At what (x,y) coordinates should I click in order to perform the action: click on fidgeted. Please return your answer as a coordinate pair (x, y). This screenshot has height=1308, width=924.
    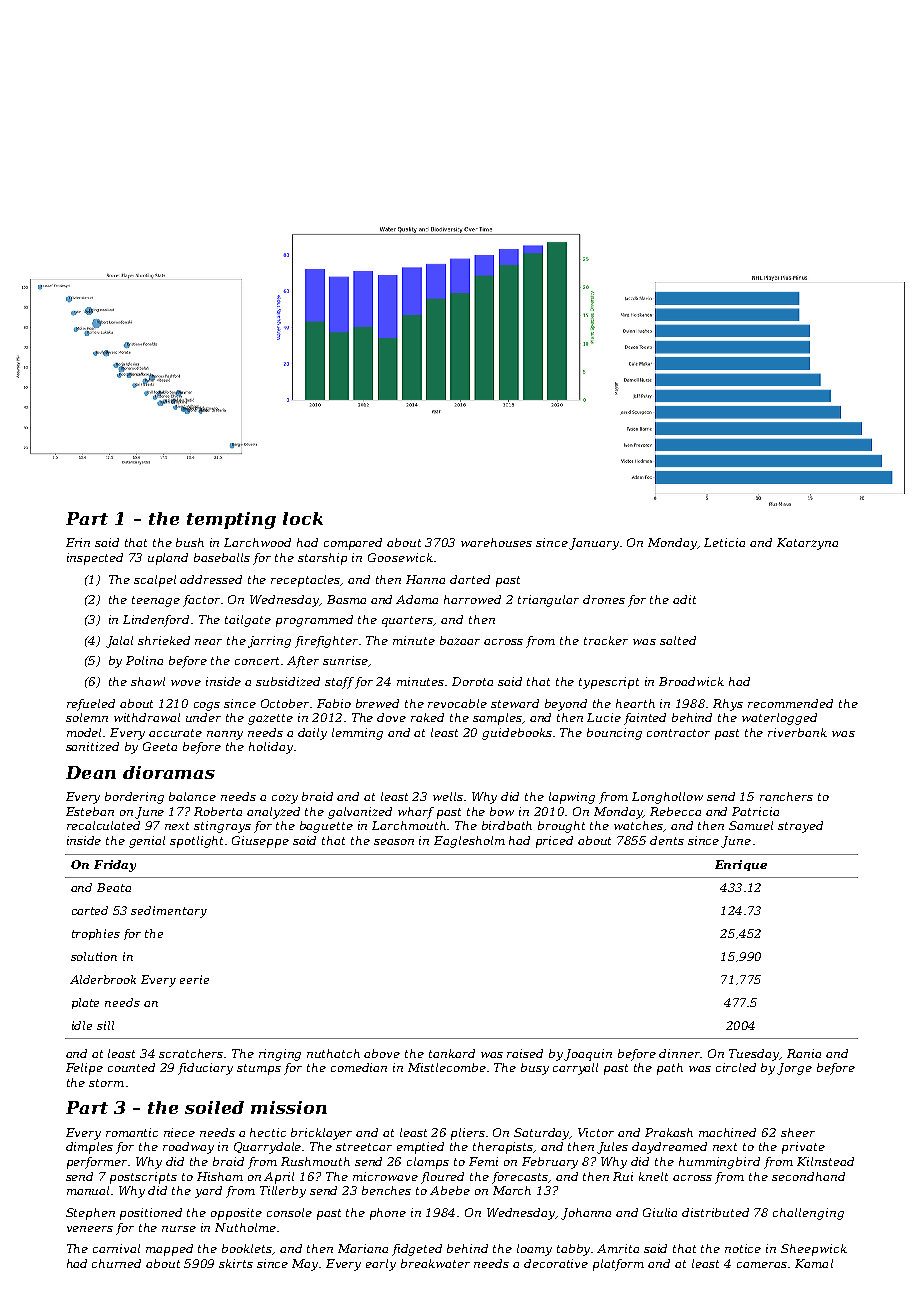
    Looking at the image, I should click on (417, 1250).
